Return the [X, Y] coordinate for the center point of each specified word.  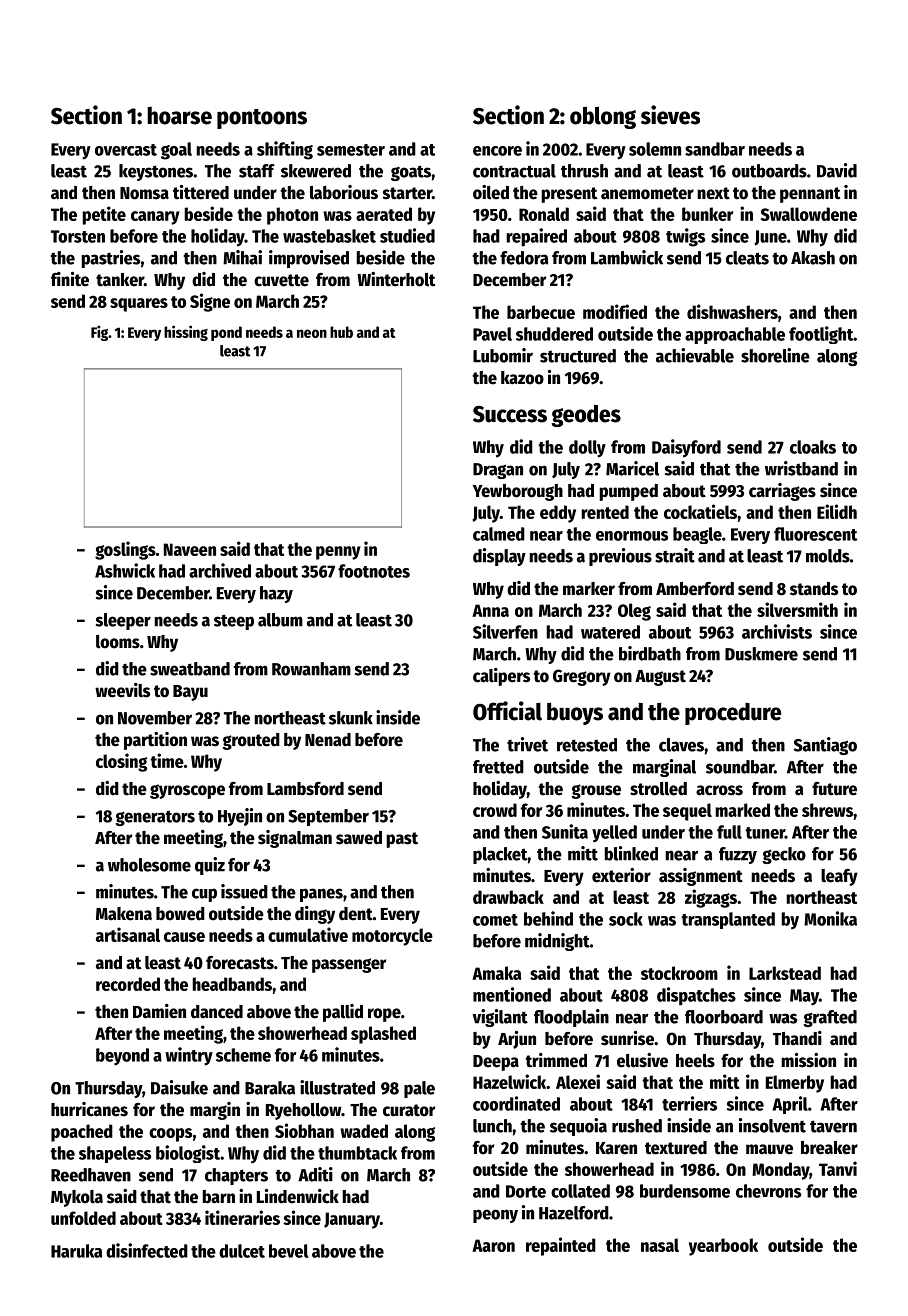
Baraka [270, 1088]
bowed [180, 914]
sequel [687, 812]
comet [495, 920]
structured [578, 356]
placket [500, 855]
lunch [492, 1126]
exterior [621, 875]
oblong [603, 117]
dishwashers [732, 311]
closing [121, 762]
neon [312, 333]
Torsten [78, 236]
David [837, 170]
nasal [660, 1245]
